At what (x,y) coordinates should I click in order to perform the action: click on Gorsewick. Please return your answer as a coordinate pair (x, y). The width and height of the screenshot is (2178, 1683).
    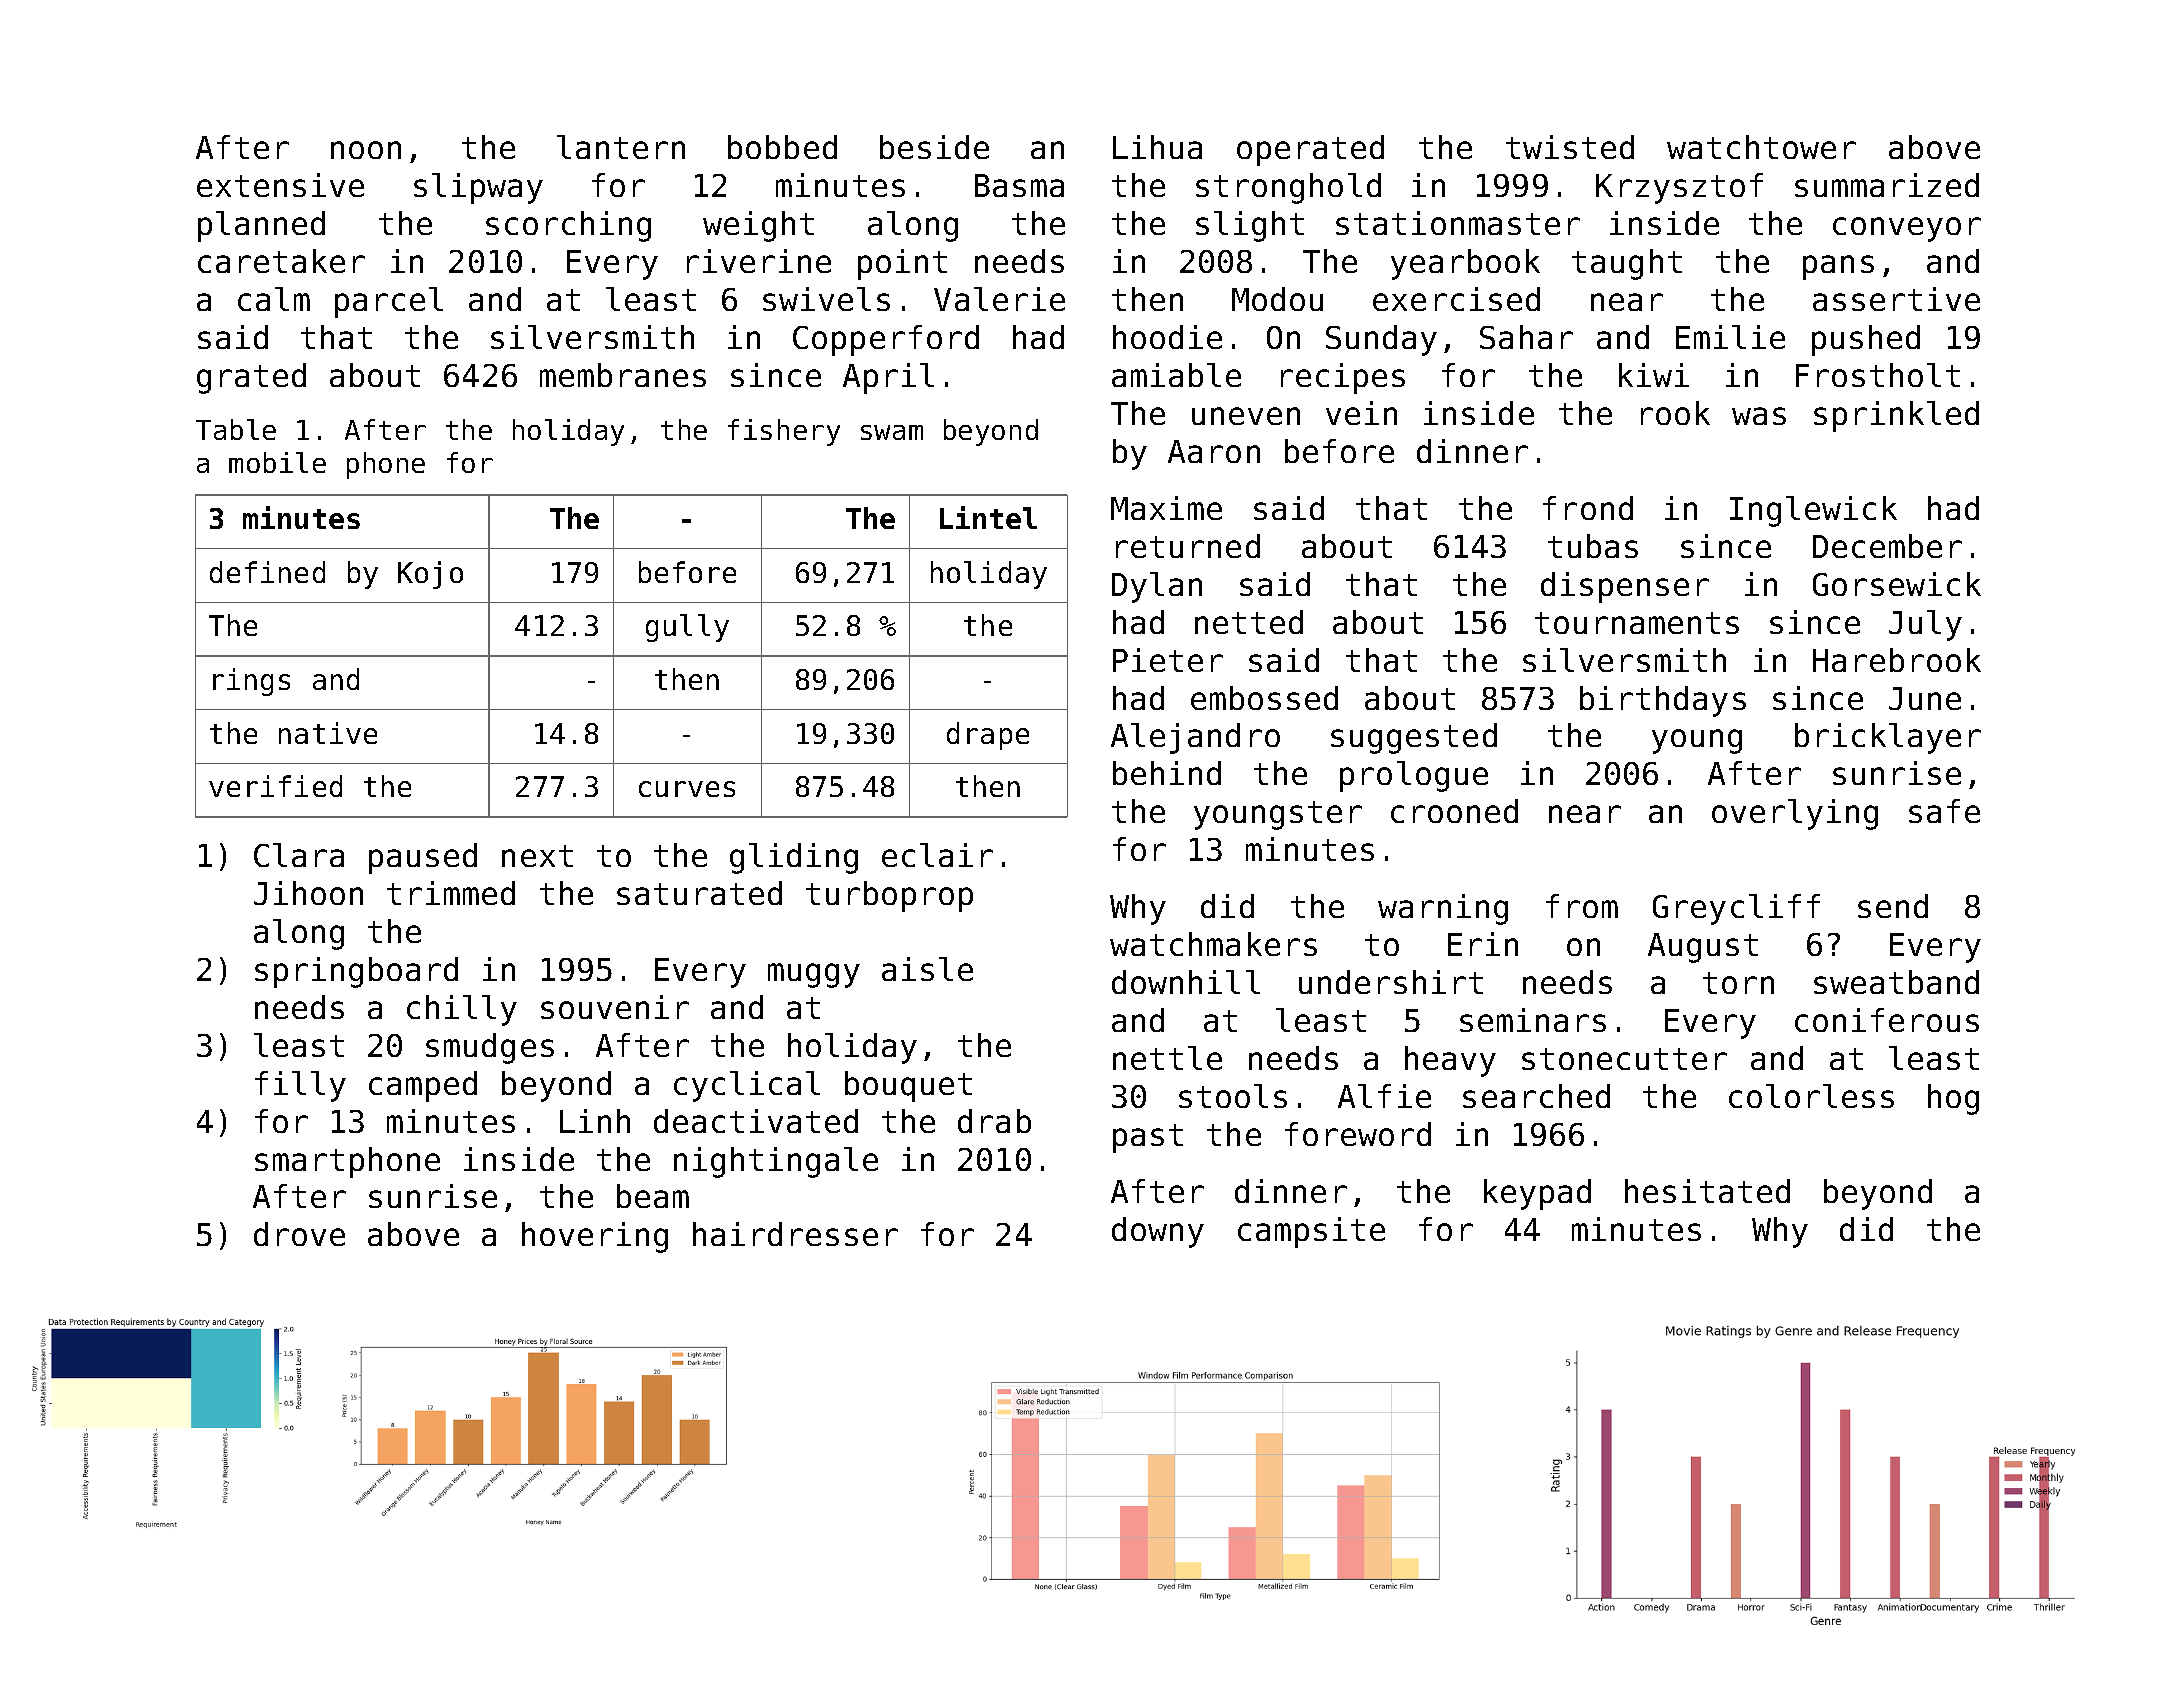
    Looking at the image, I should click on (1897, 584).
